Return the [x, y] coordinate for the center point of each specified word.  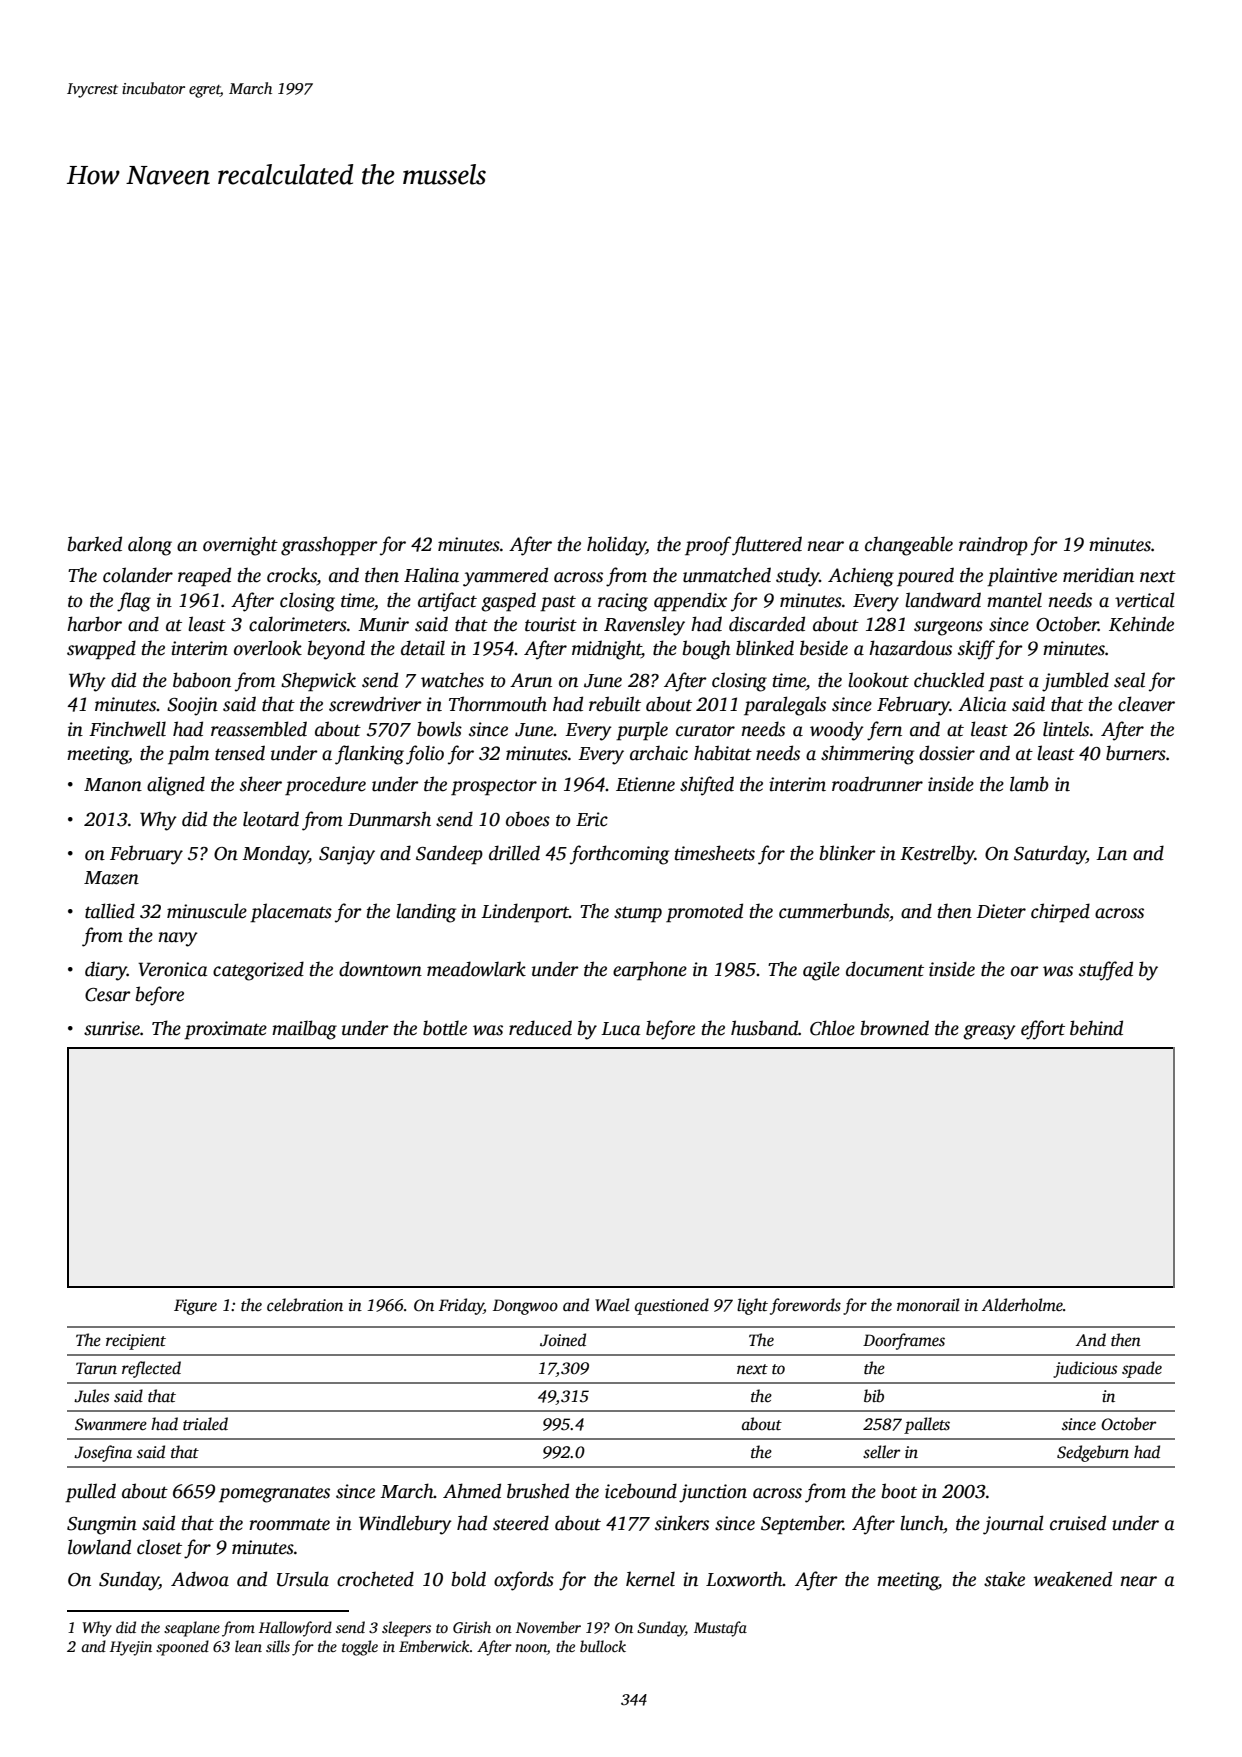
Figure [195, 1307]
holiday [616, 546]
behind [1096, 1028]
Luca [621, 1029]
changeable [909, 546]
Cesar [108, 995]
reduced [540, 1028]
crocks [292, 575]
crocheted [375, 1579]
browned [895, 1028]
